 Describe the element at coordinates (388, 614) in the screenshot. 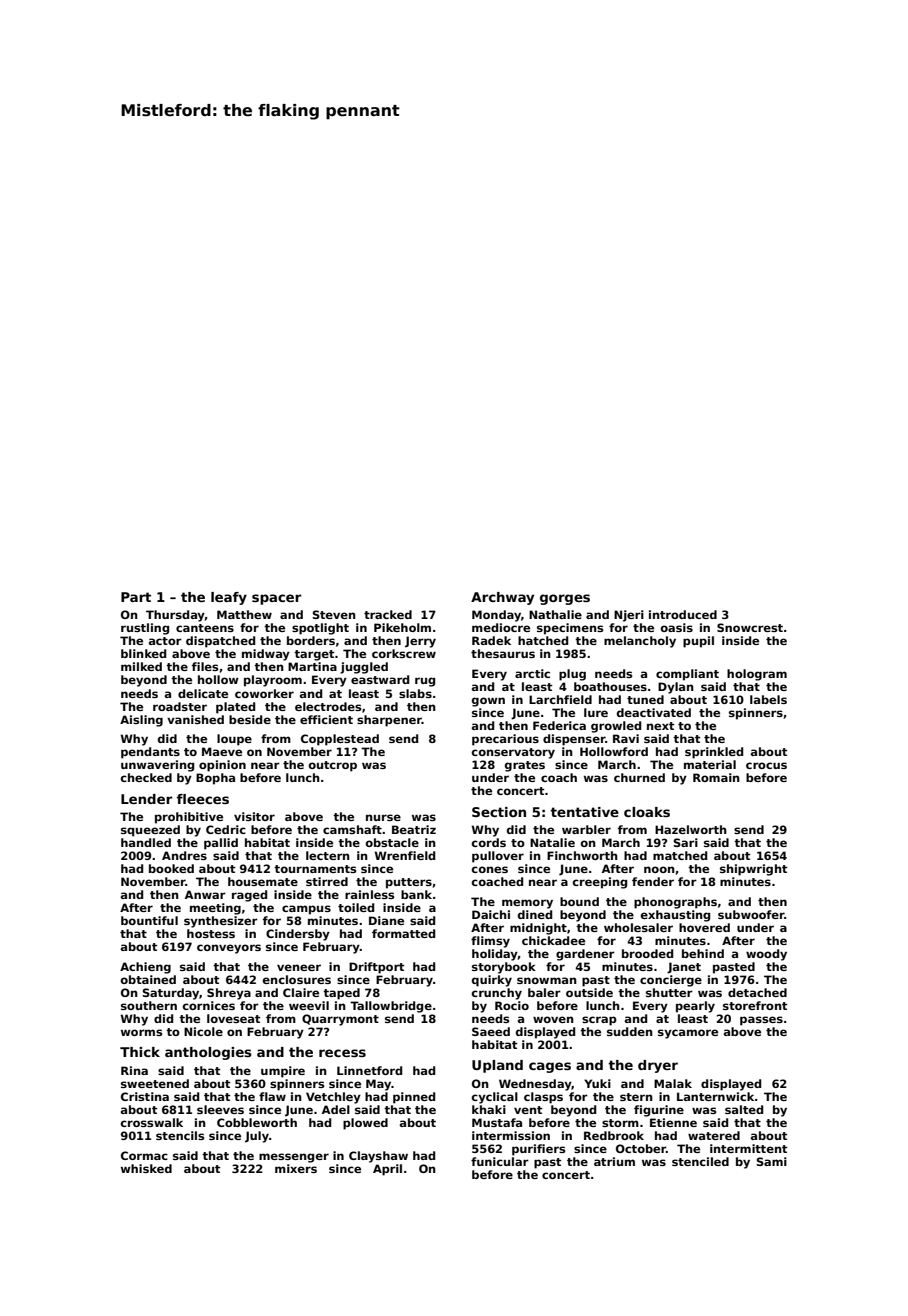

I see `tracked` at that location.
